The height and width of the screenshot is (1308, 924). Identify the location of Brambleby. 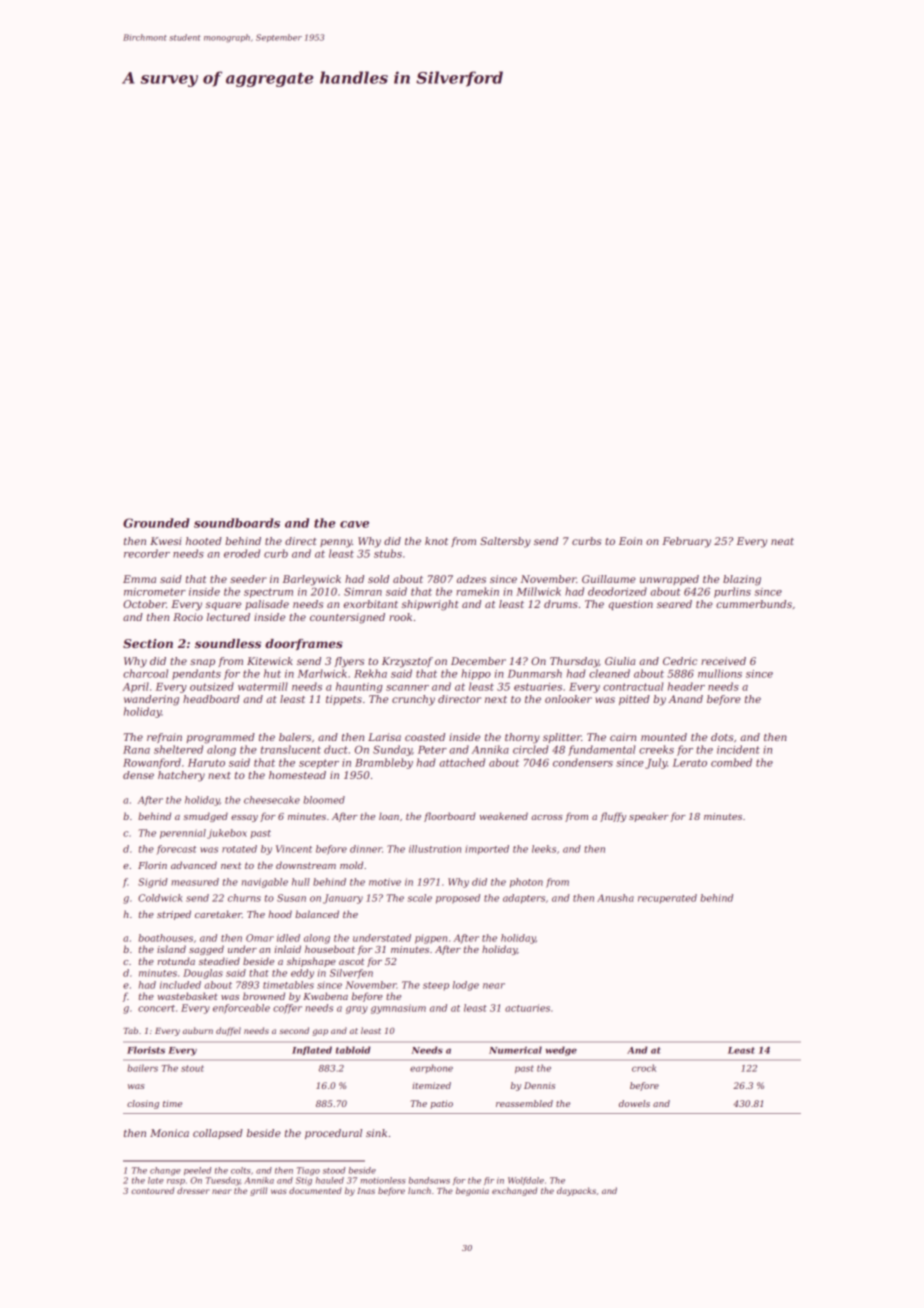
(384, 763).
